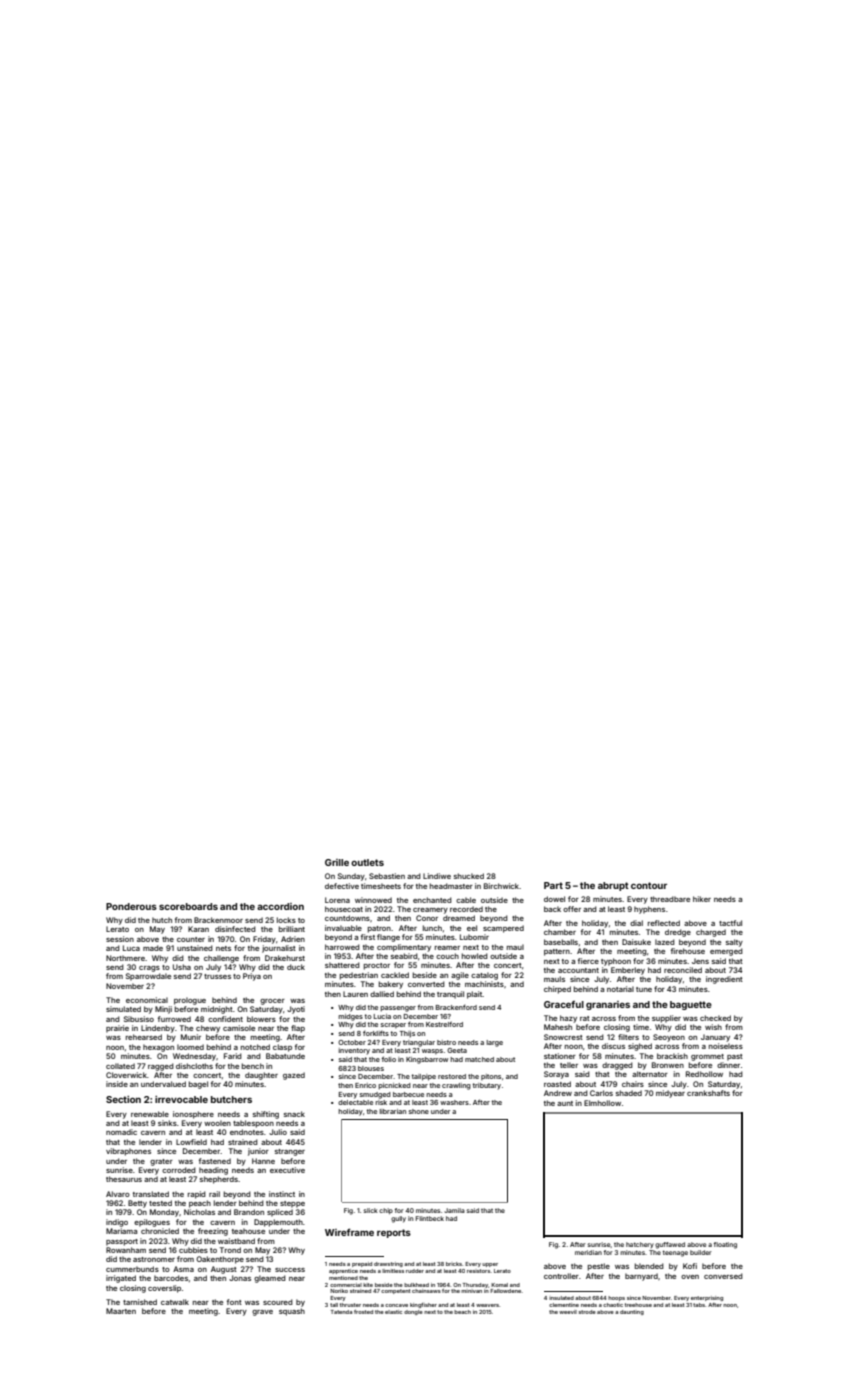  I want to click on grave, so click(262, 1313).
